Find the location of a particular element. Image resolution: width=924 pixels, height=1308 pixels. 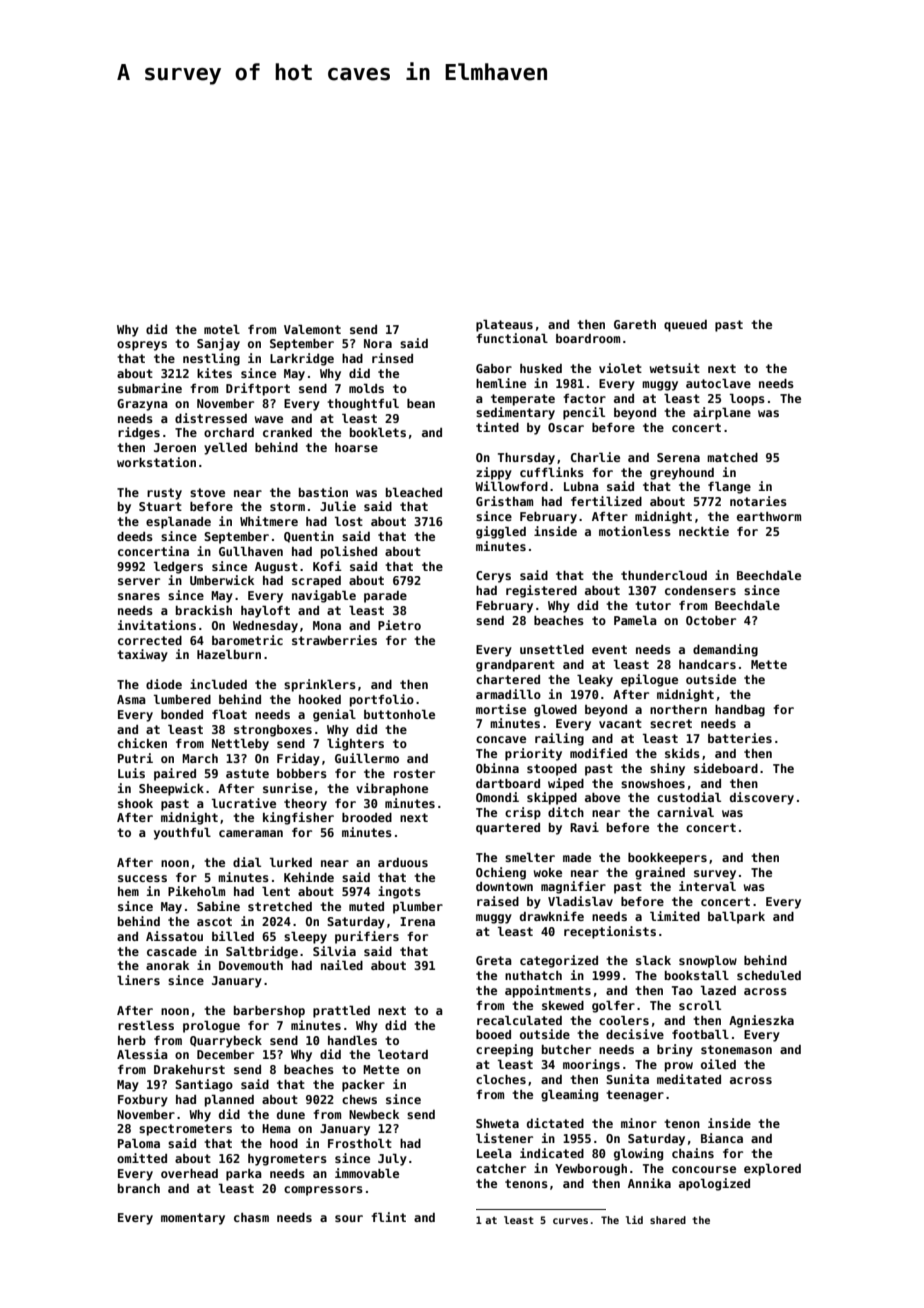

parka is located at coordinates (244, 1175).
